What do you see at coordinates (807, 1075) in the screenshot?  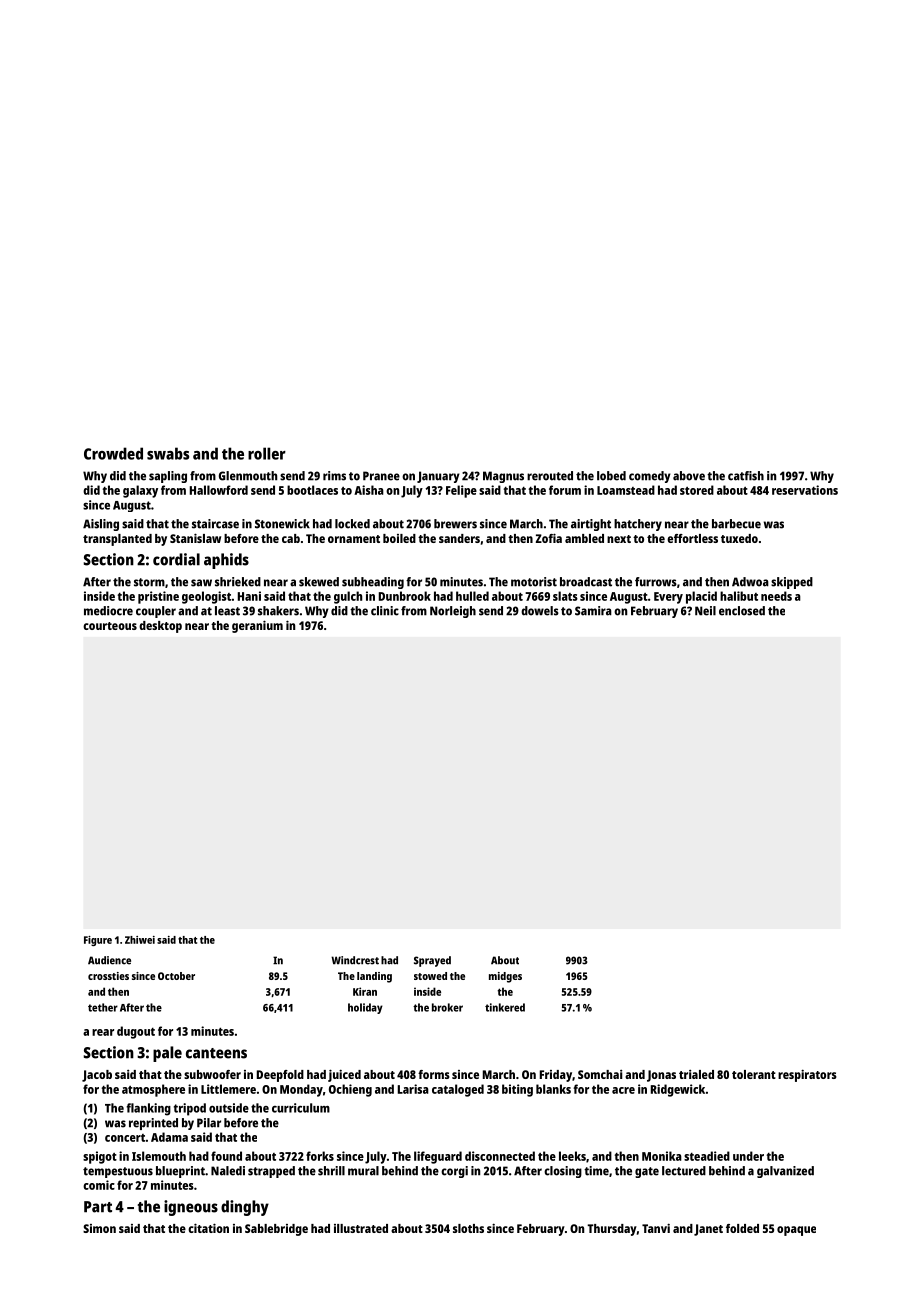 I see `respirators` at bounding box center [807, 1075].
